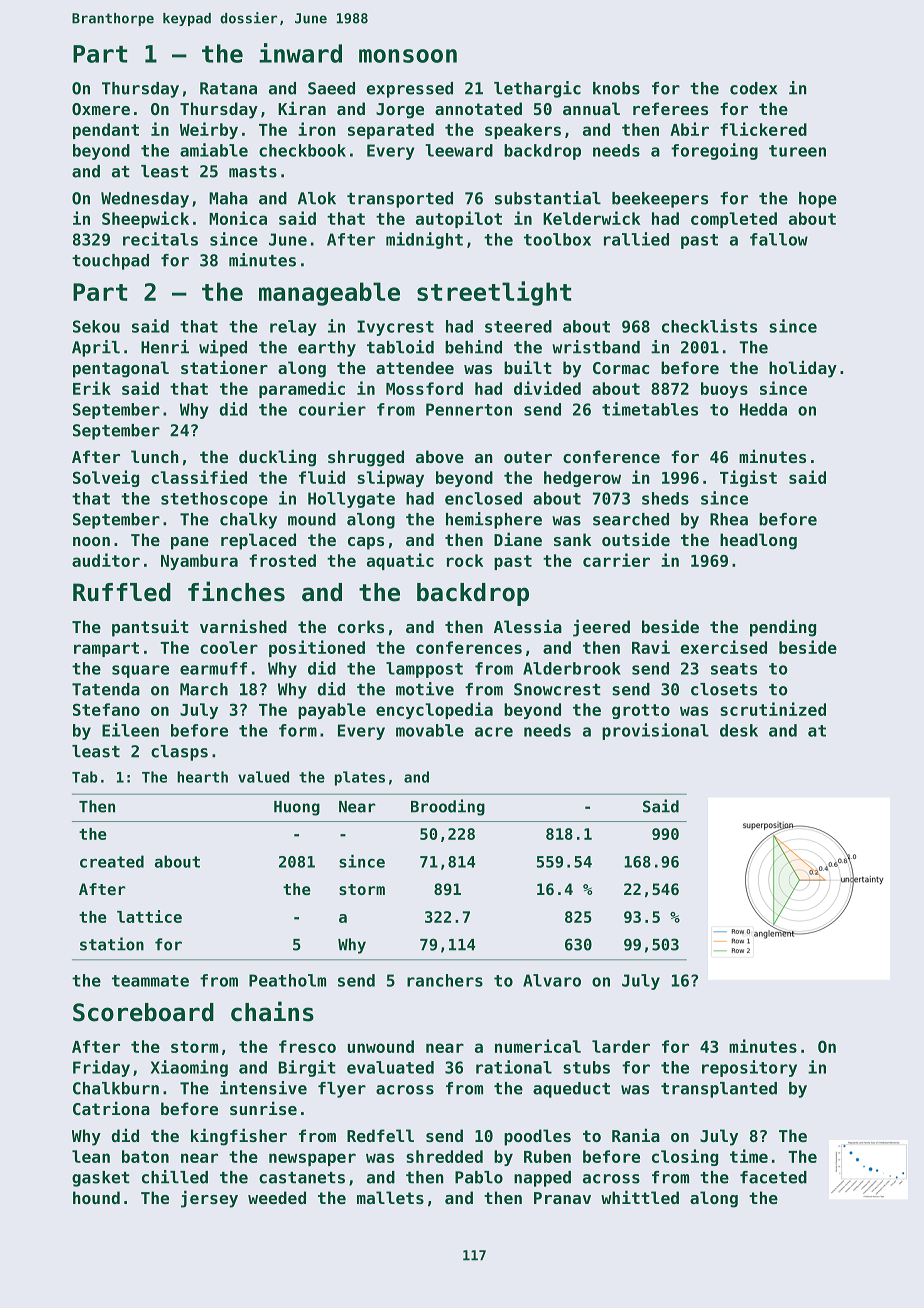 The width and height of the image is (924, 1308). What do you see at coordinates (408, 56) in the image?
I see `monsoon` at bounding box center [408, 56].
